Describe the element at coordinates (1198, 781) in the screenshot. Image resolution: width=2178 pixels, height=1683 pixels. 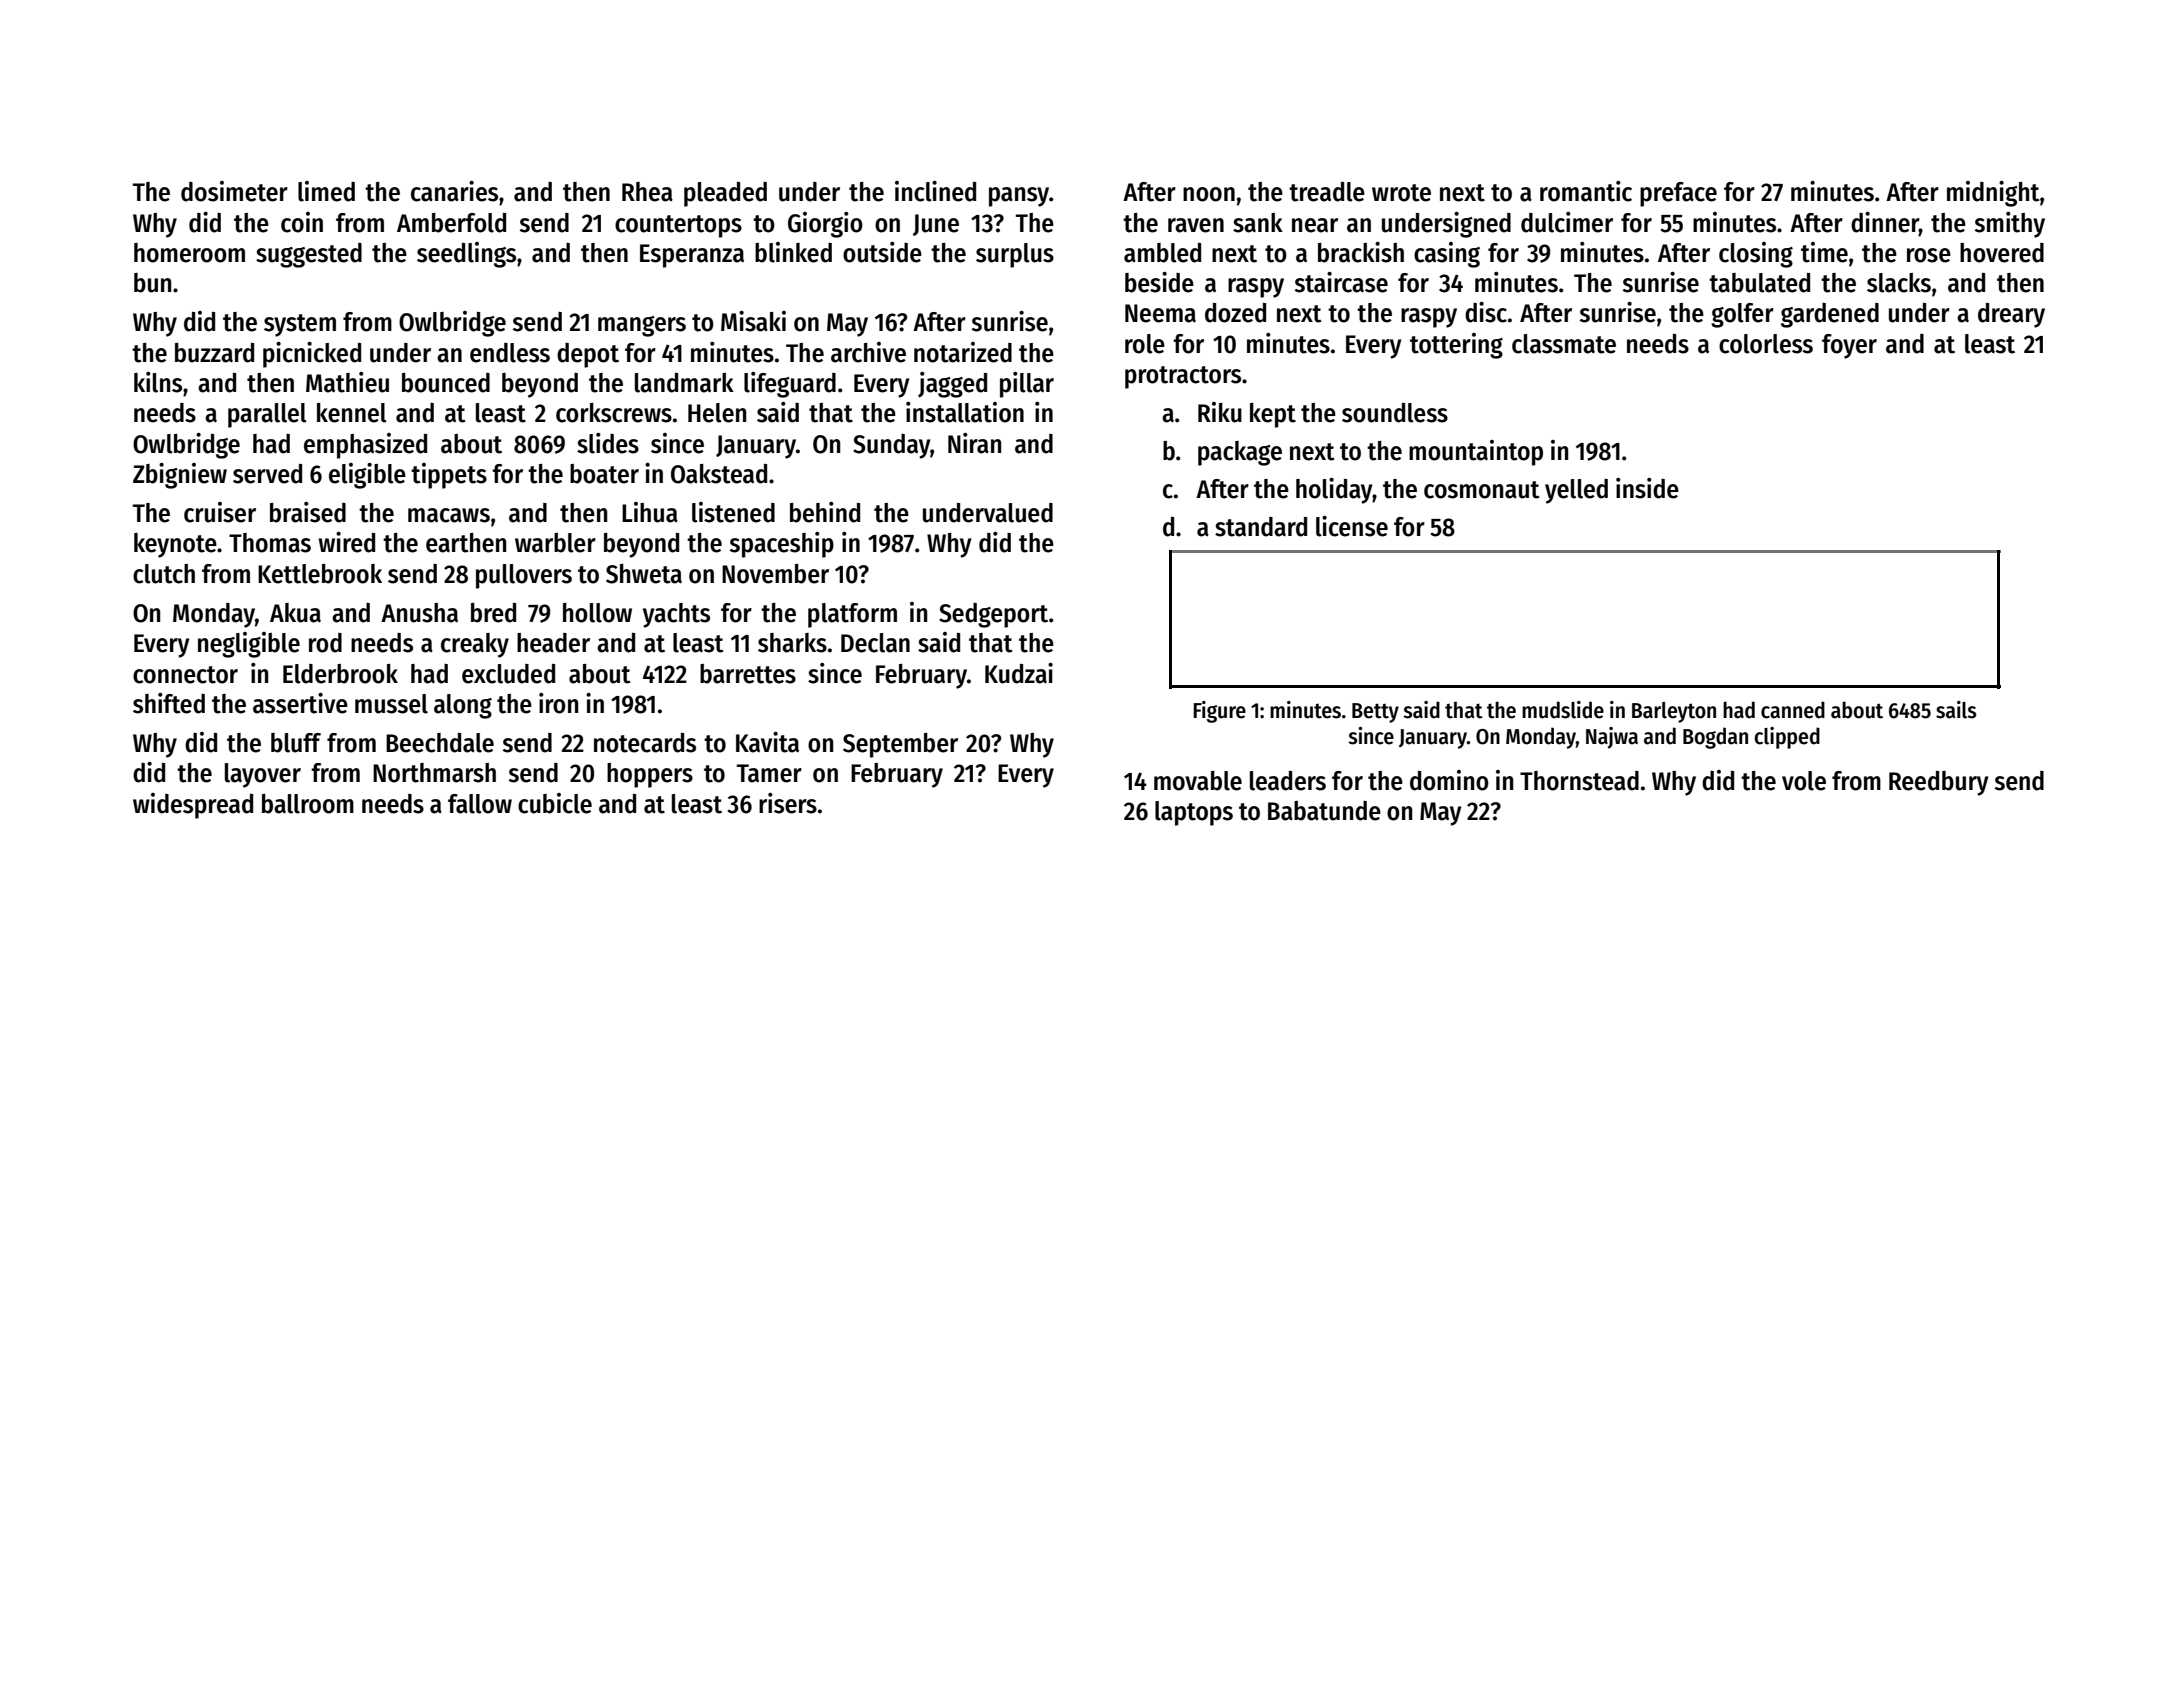
I see `movable` at that location.
